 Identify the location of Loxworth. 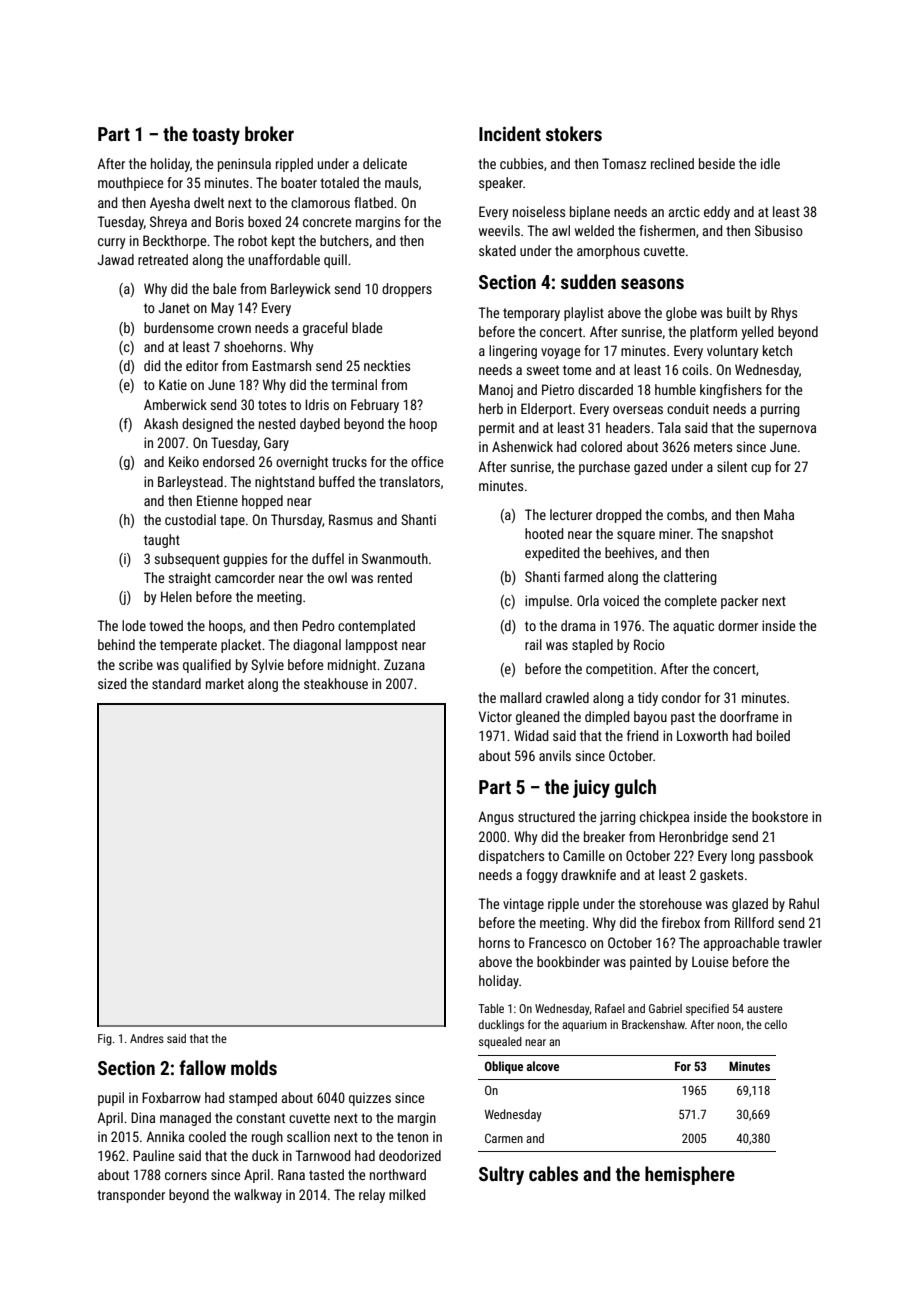
(702, 735).
